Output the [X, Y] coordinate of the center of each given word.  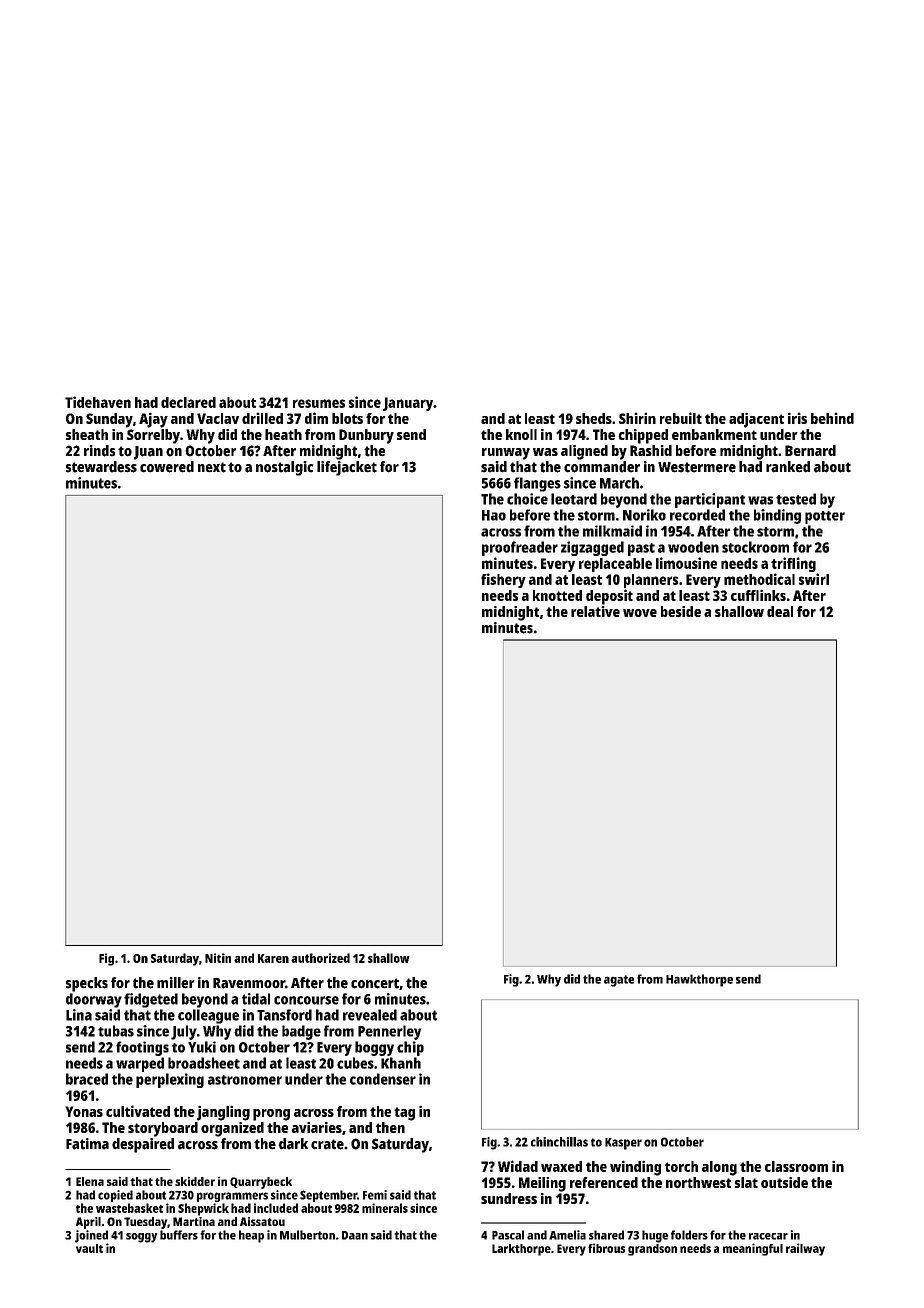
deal [780, 611]
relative [595, 611]
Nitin [218, 958]
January [408, 404]
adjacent [756, 420]
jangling [223, 1113]
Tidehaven [98, 402]
